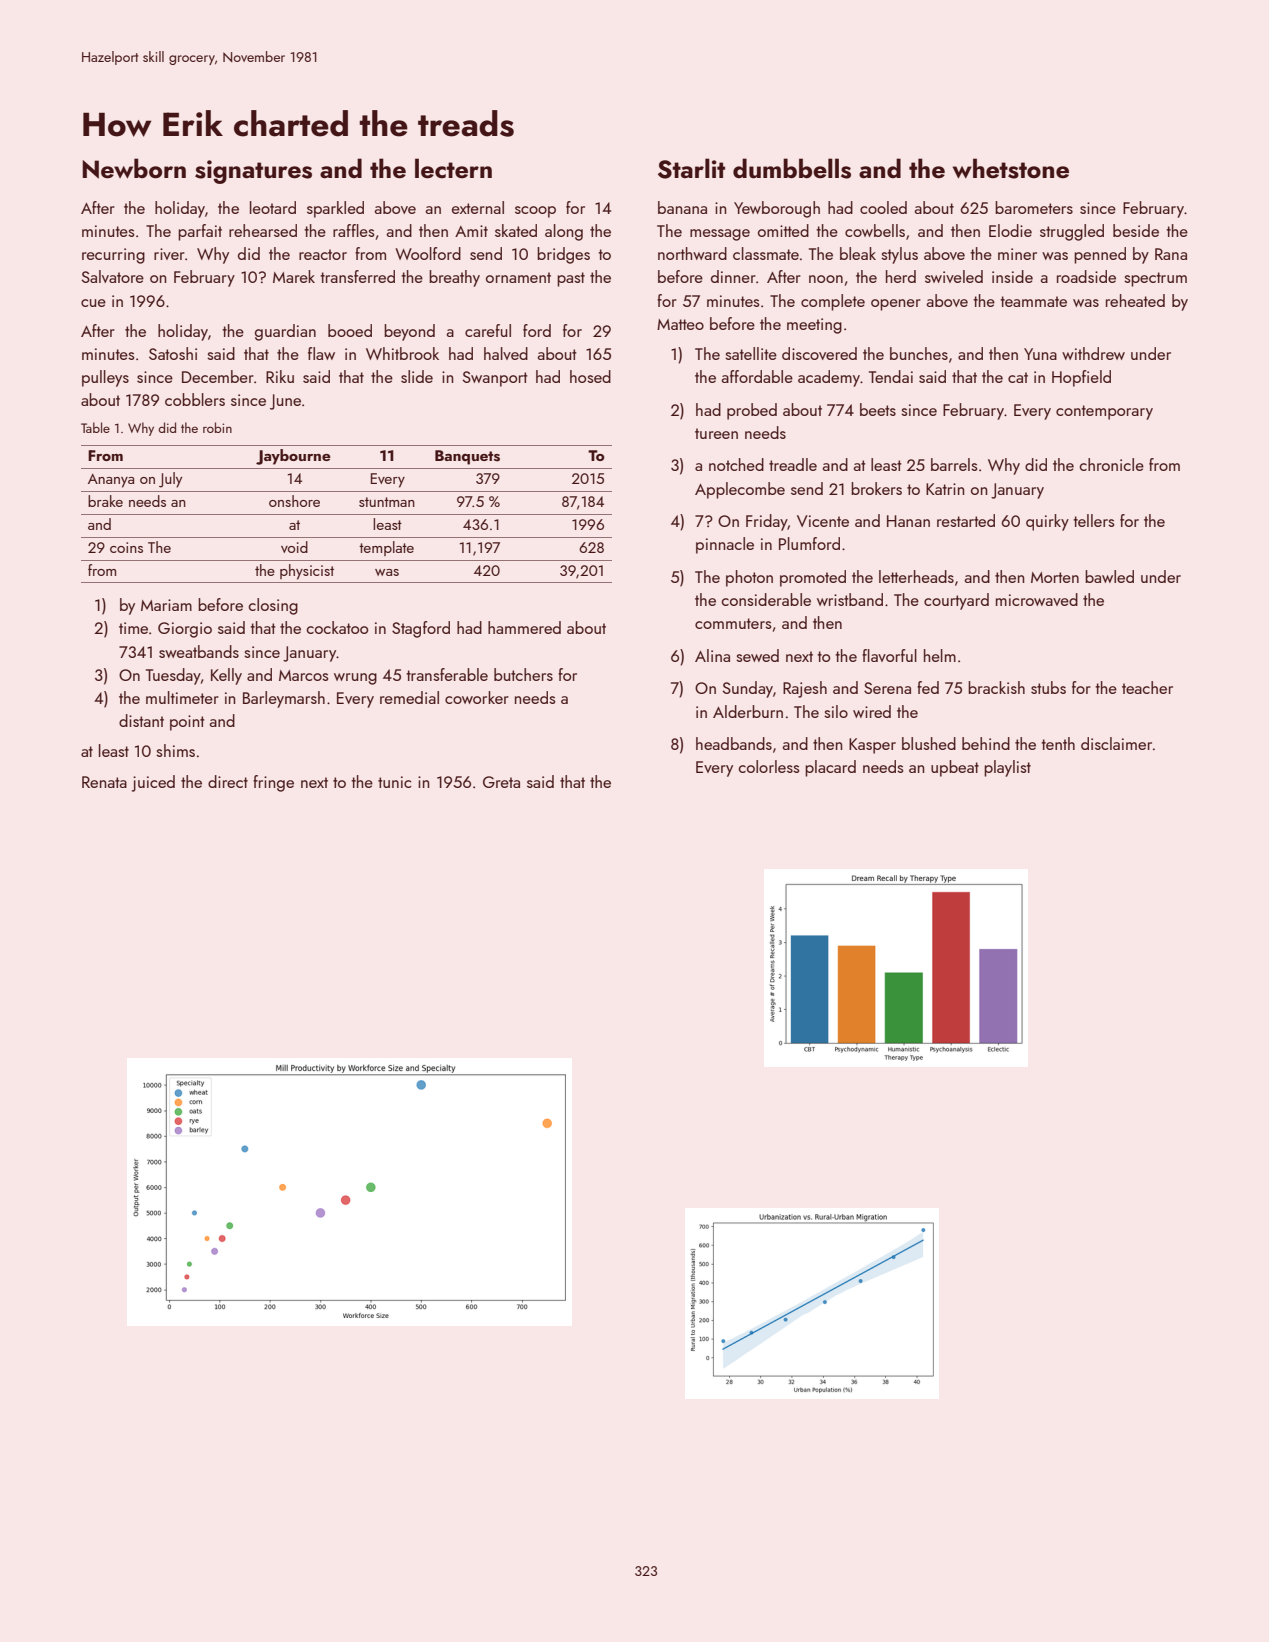 This screenshot has width=1269, height=1642. I want to click on Riku, so click(280, 376).
